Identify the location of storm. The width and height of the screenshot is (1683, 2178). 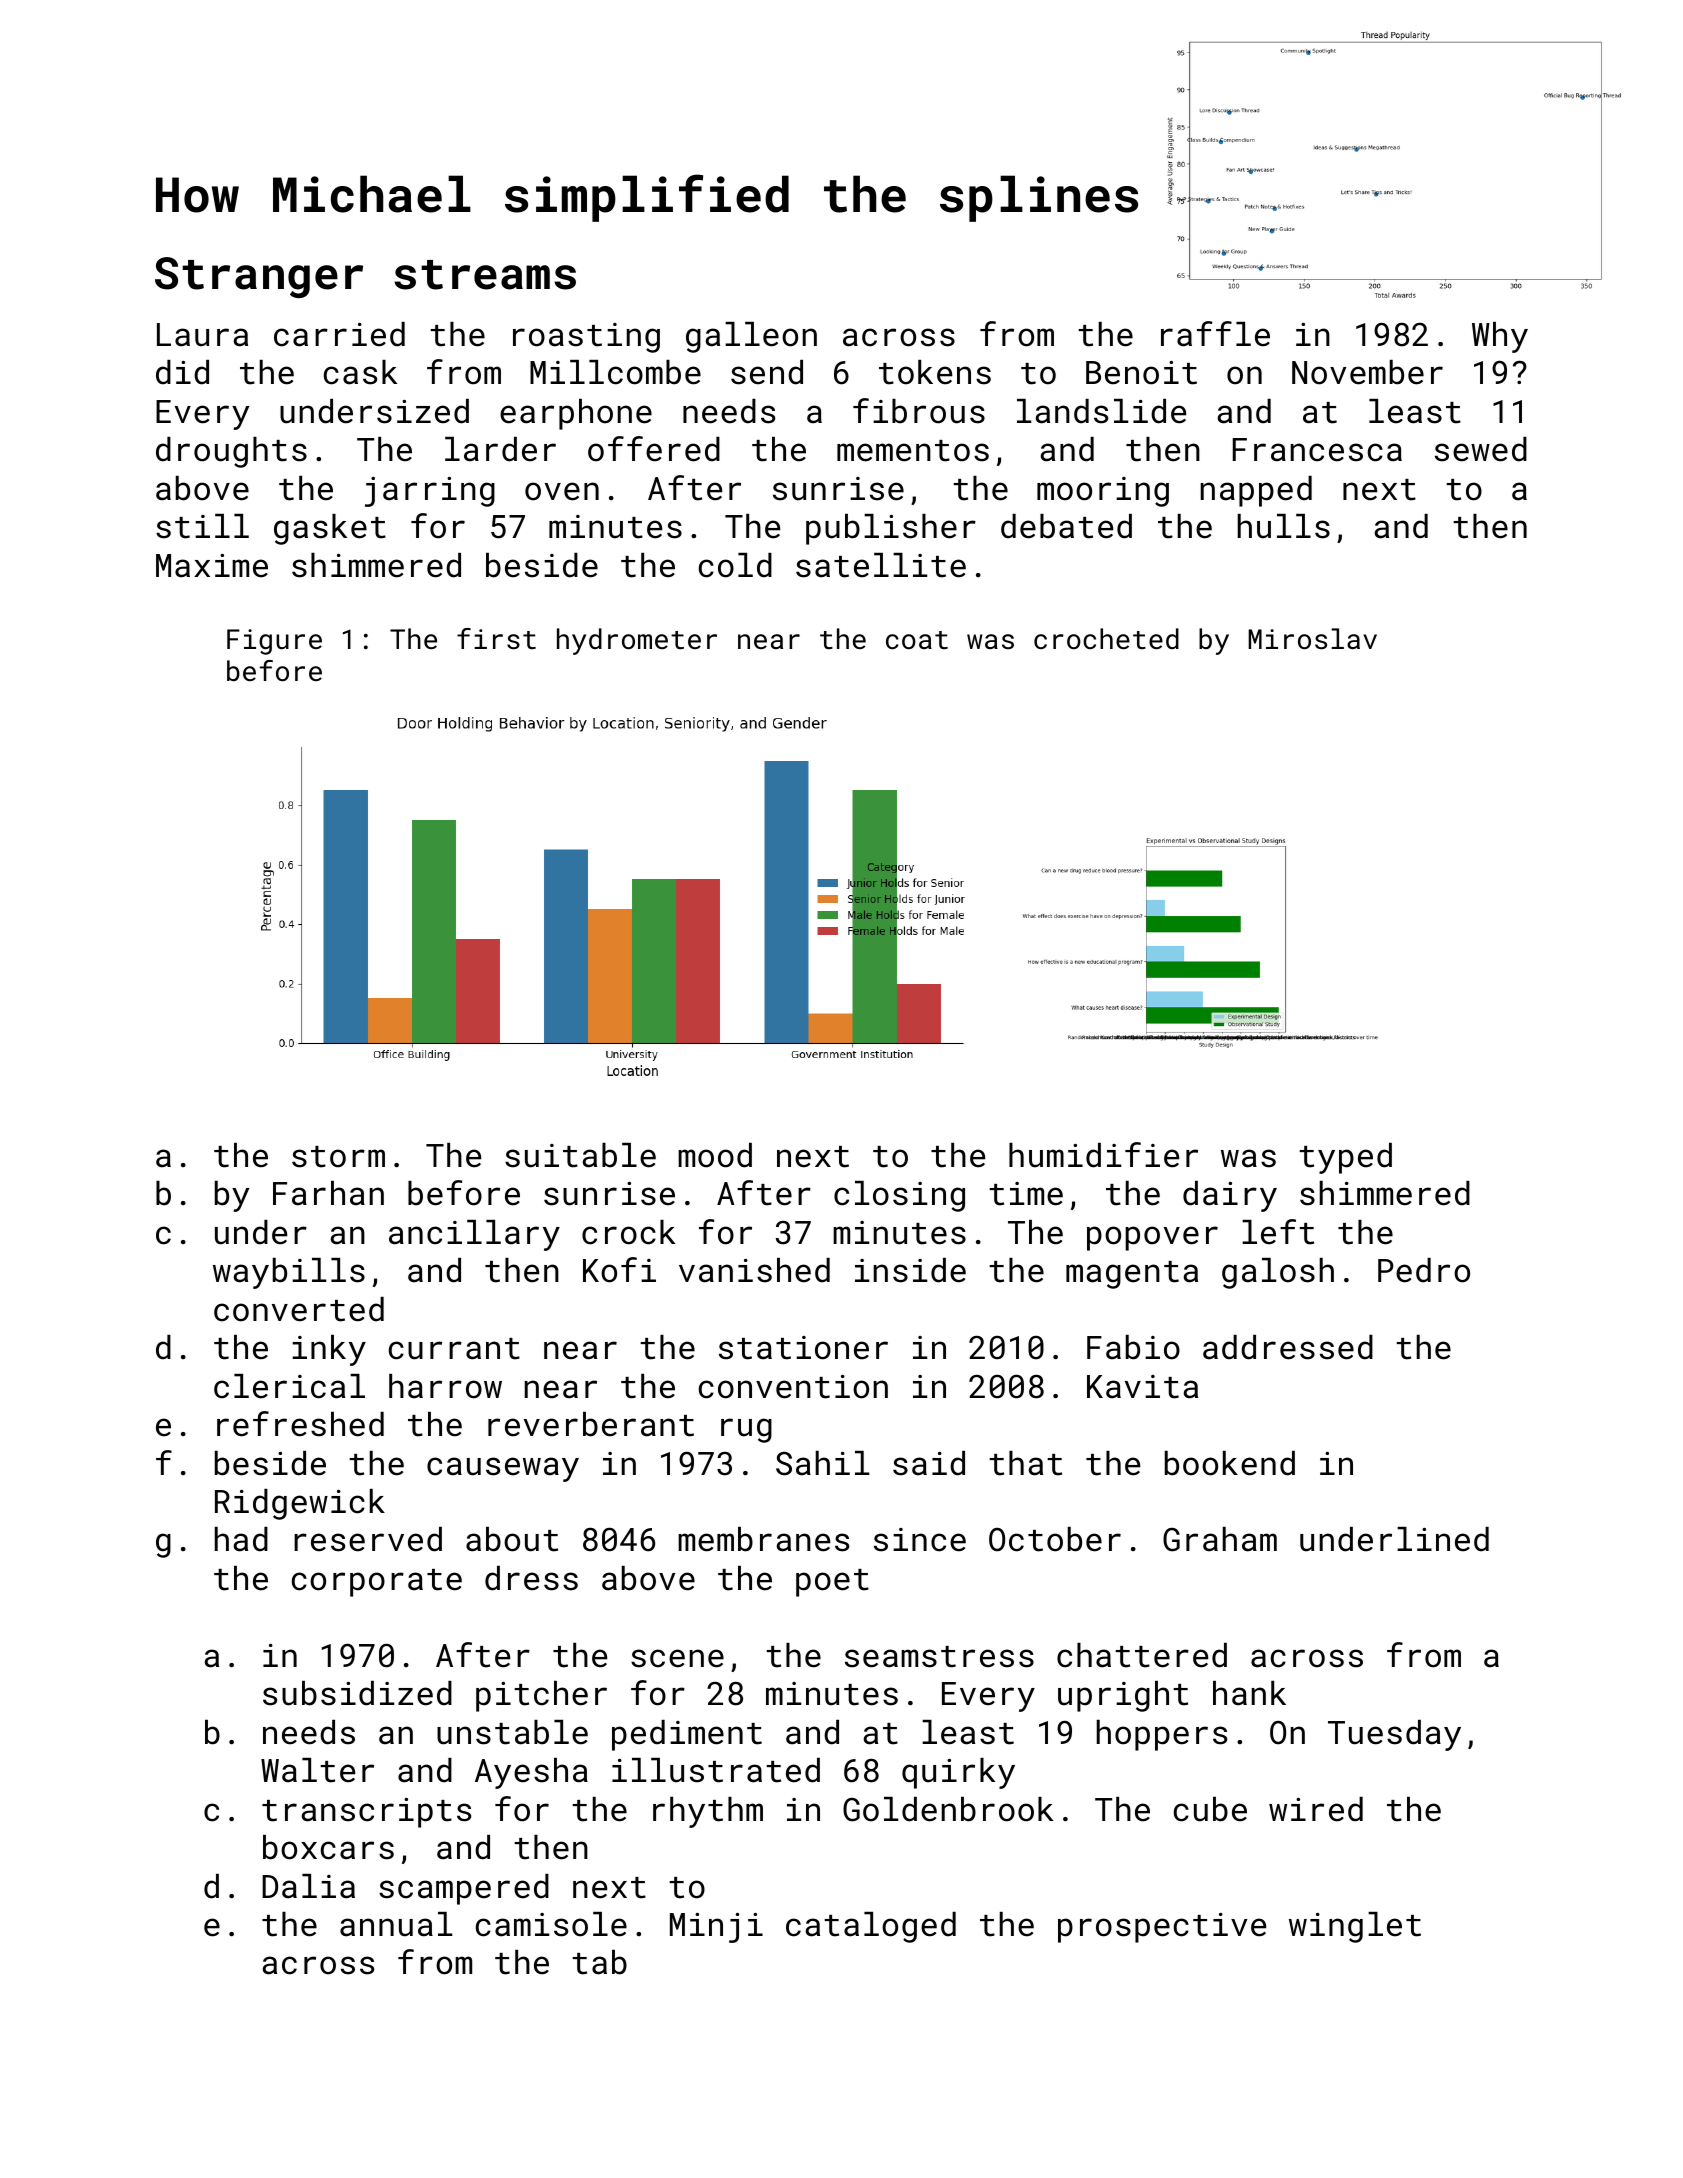
(338, 1157).
